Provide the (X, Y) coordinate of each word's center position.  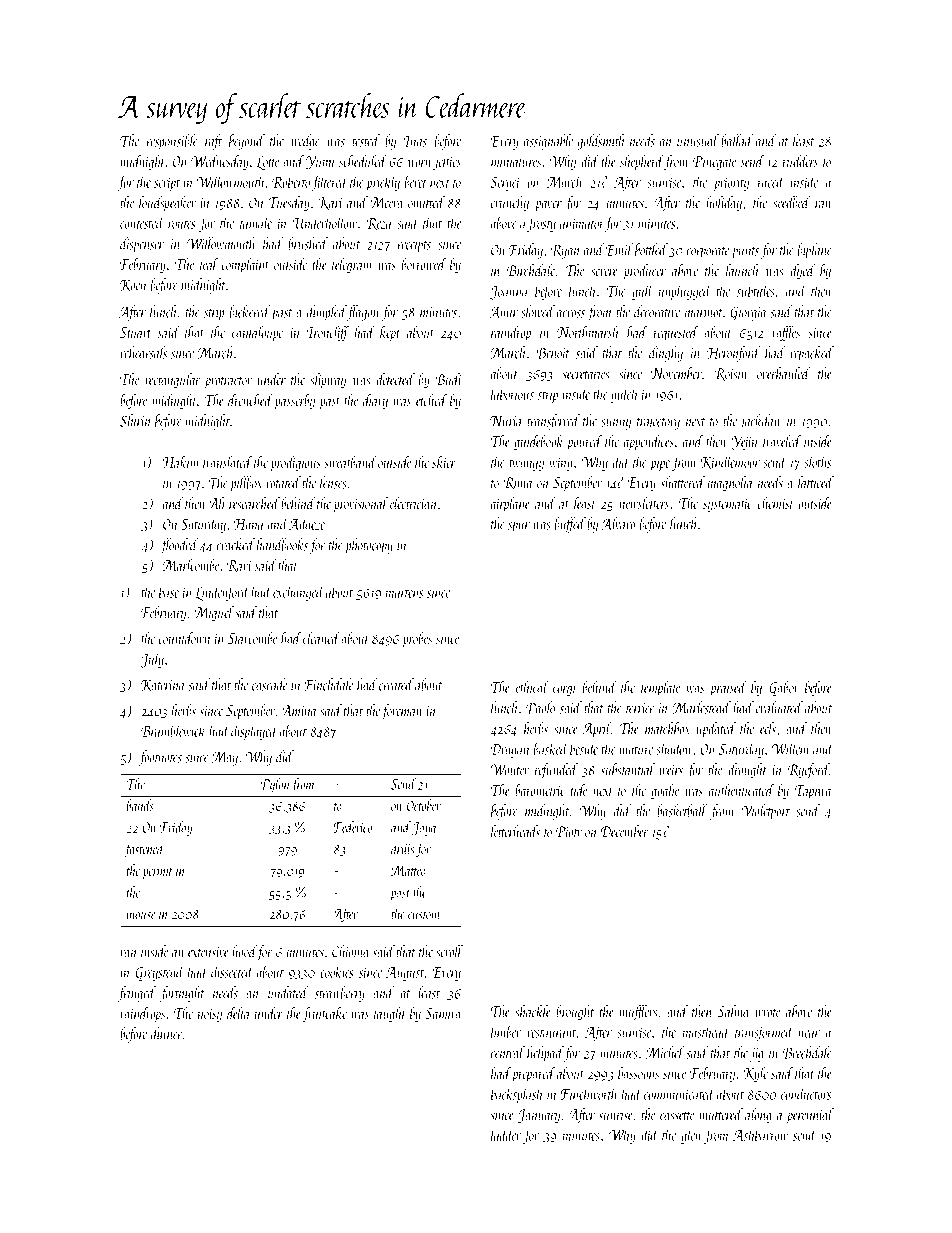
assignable (548, 142)
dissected (232, 971)
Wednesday (220, 162)
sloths (817, 461)
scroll (449, 951)
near (809, 1034)
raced (771, 181)
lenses (333, 482)
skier (444, 462)
